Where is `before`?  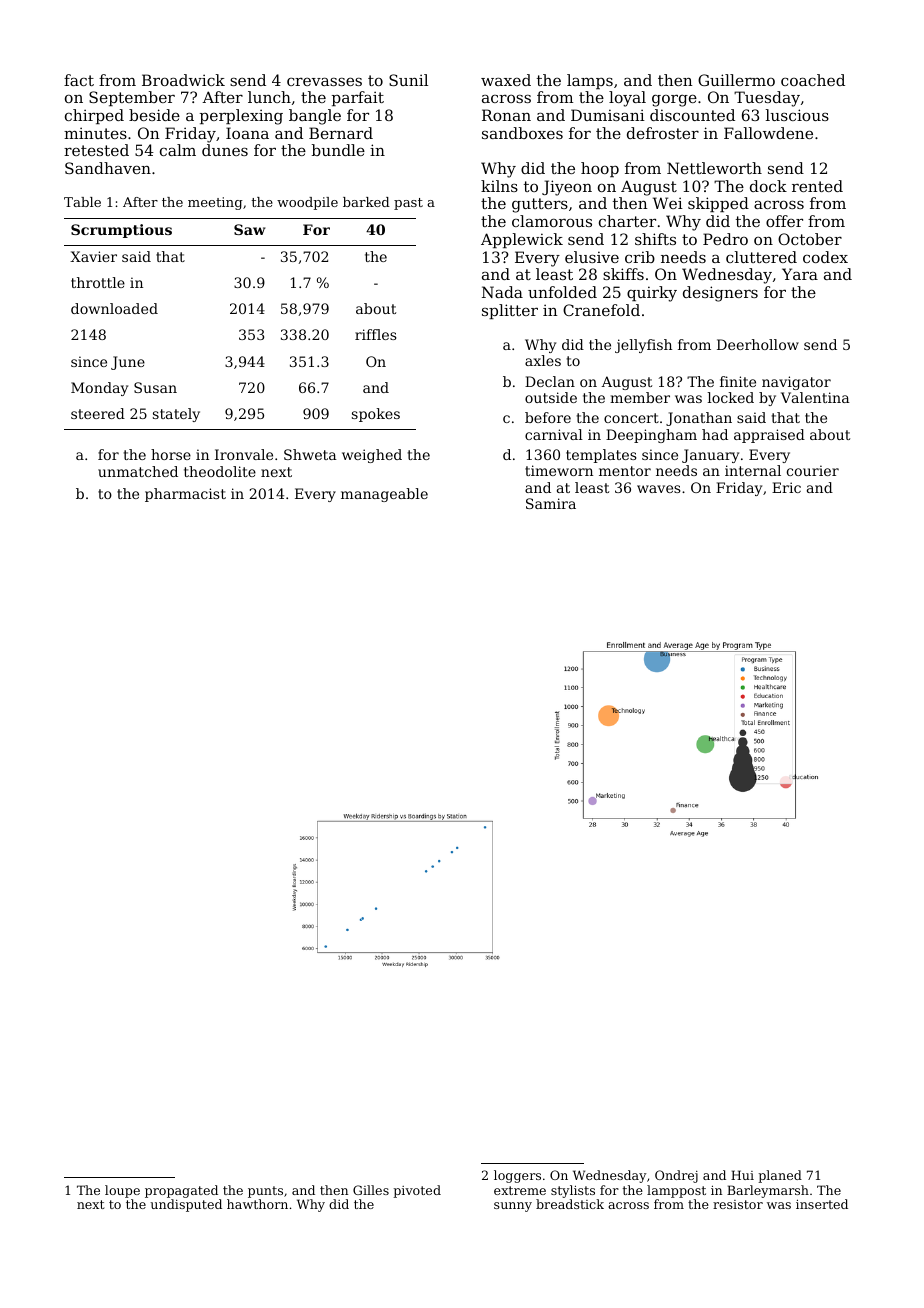 before is located at coordinates (548, 417).
